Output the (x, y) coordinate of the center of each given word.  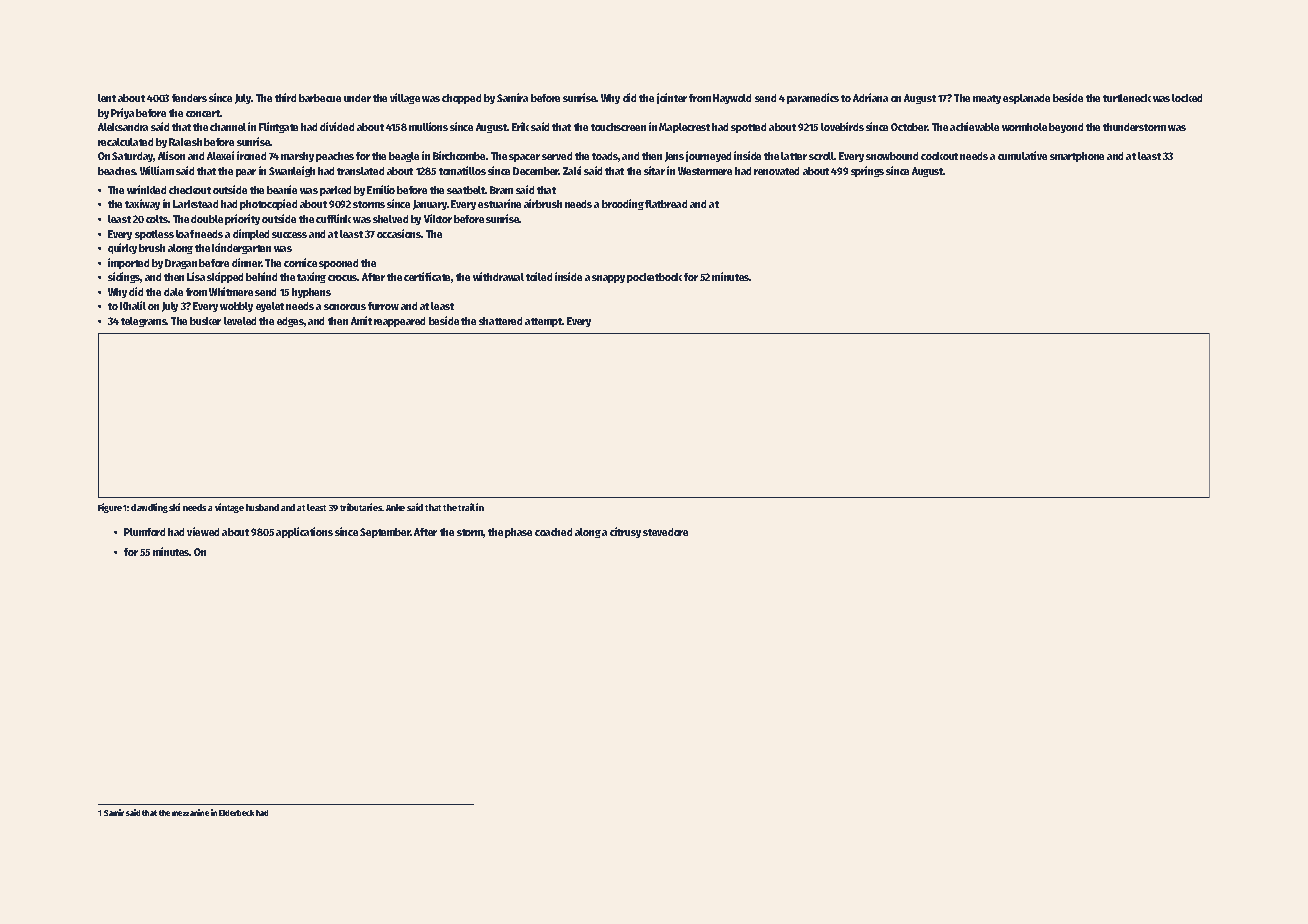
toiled (539, 276)
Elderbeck (236, 813)
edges (290, 322)
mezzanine (190, 812)
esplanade (1026, 99)
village (405, 98)
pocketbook (654, 278)
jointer (672, 98)
